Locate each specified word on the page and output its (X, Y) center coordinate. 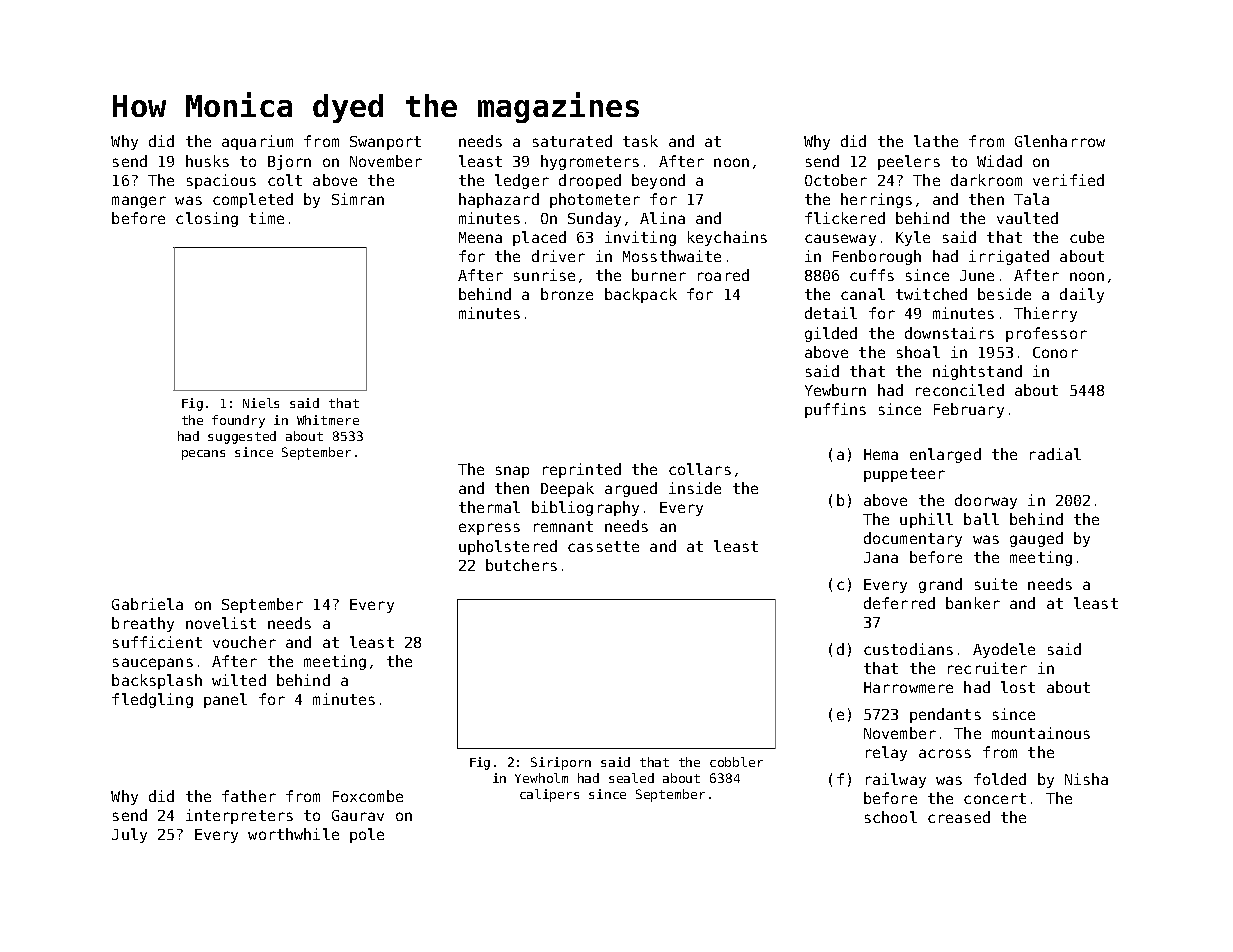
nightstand (977, 372)
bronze (567, 294)
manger (139, 202)
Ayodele (1004, 650)
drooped (590, 181)
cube (1087, 237)
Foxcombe (368, 796)
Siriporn (561, 763)
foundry (238, 421)
